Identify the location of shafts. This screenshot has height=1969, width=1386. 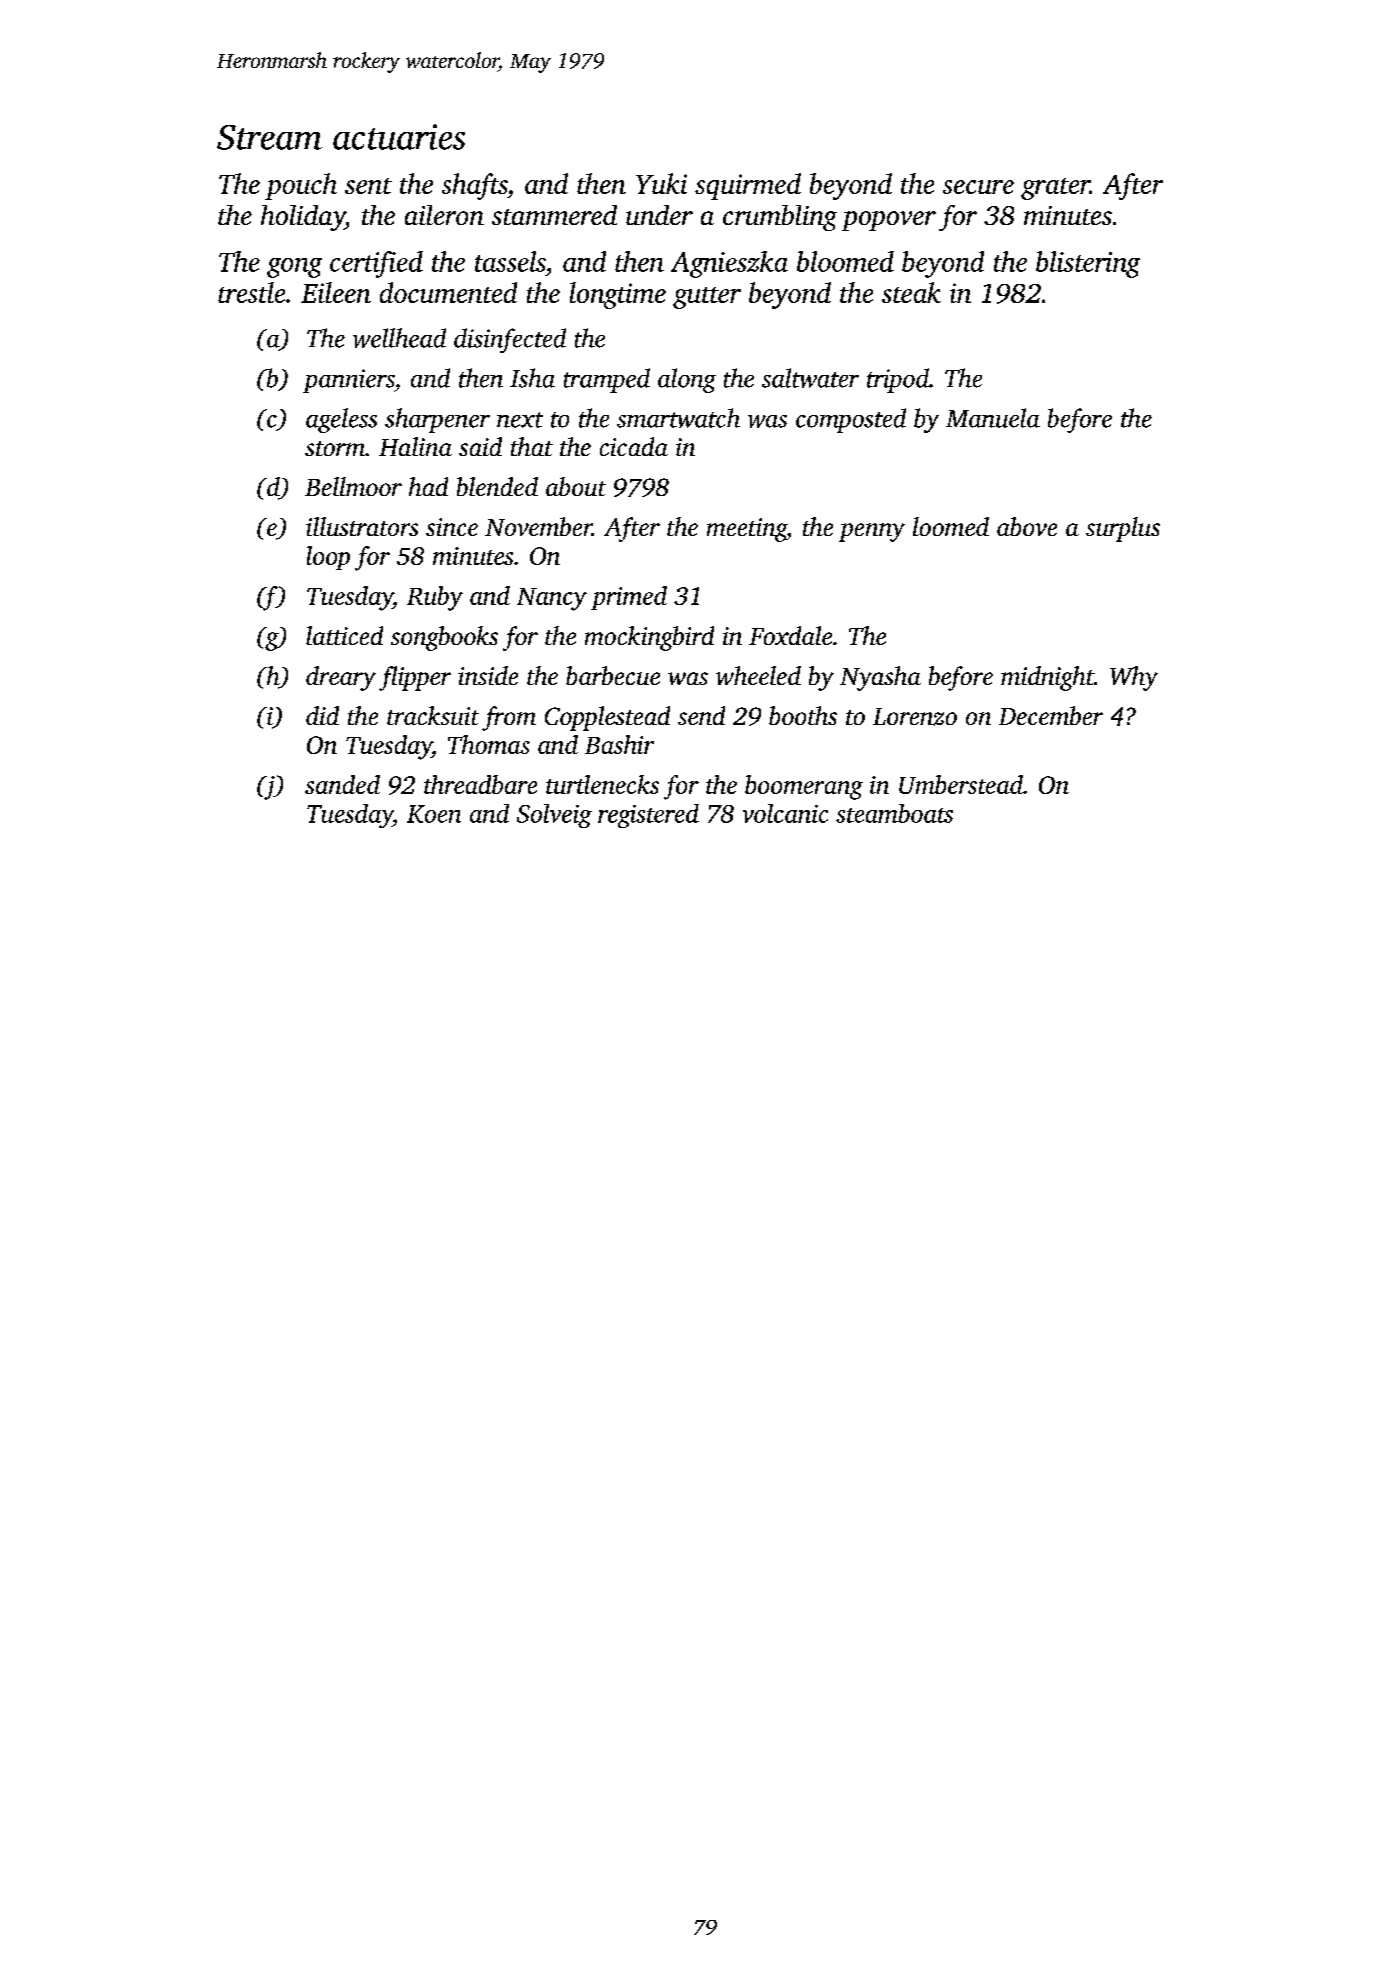
(474, 186).
